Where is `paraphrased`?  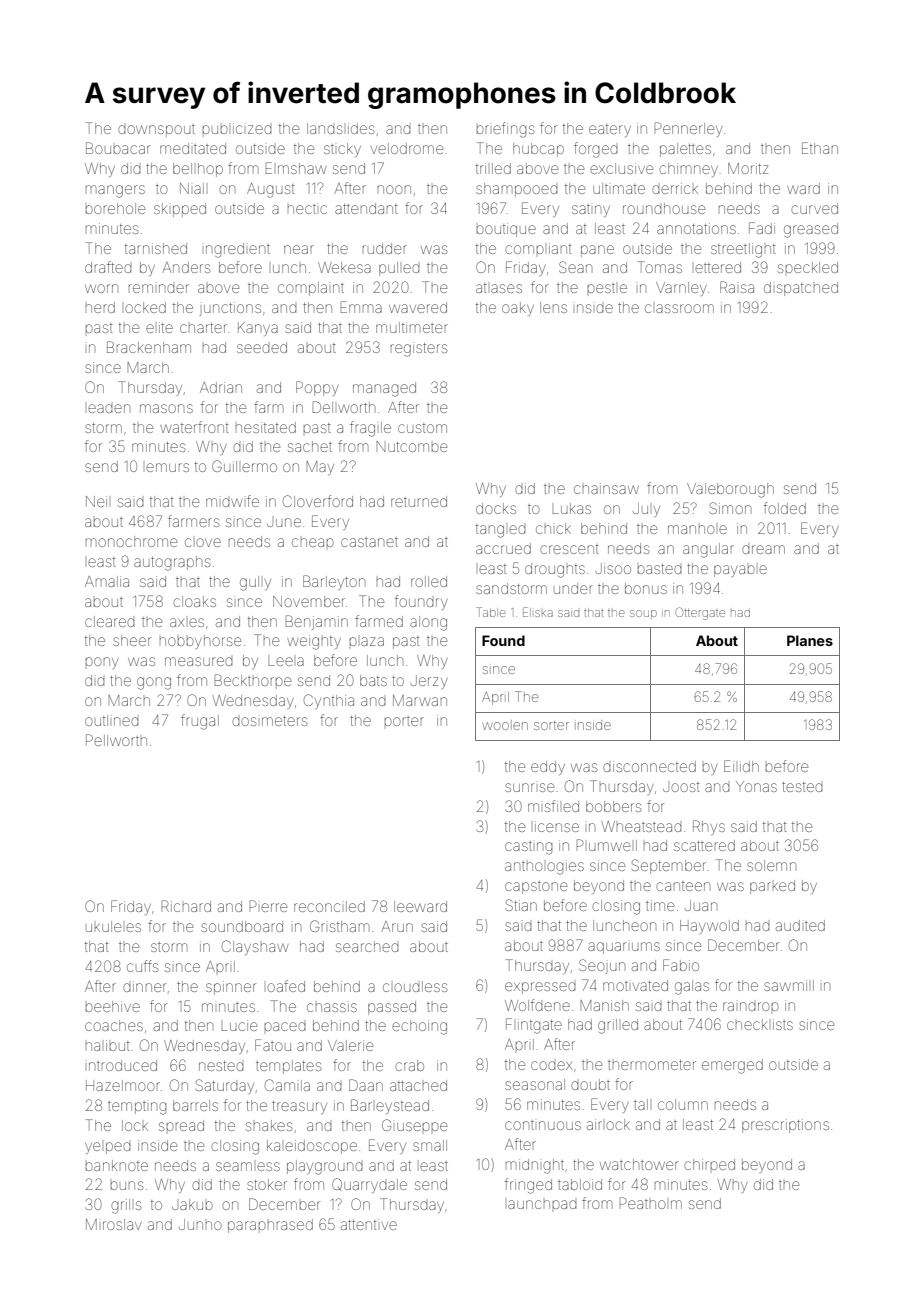
paraphrased is located at coordinates (270, 1226).
